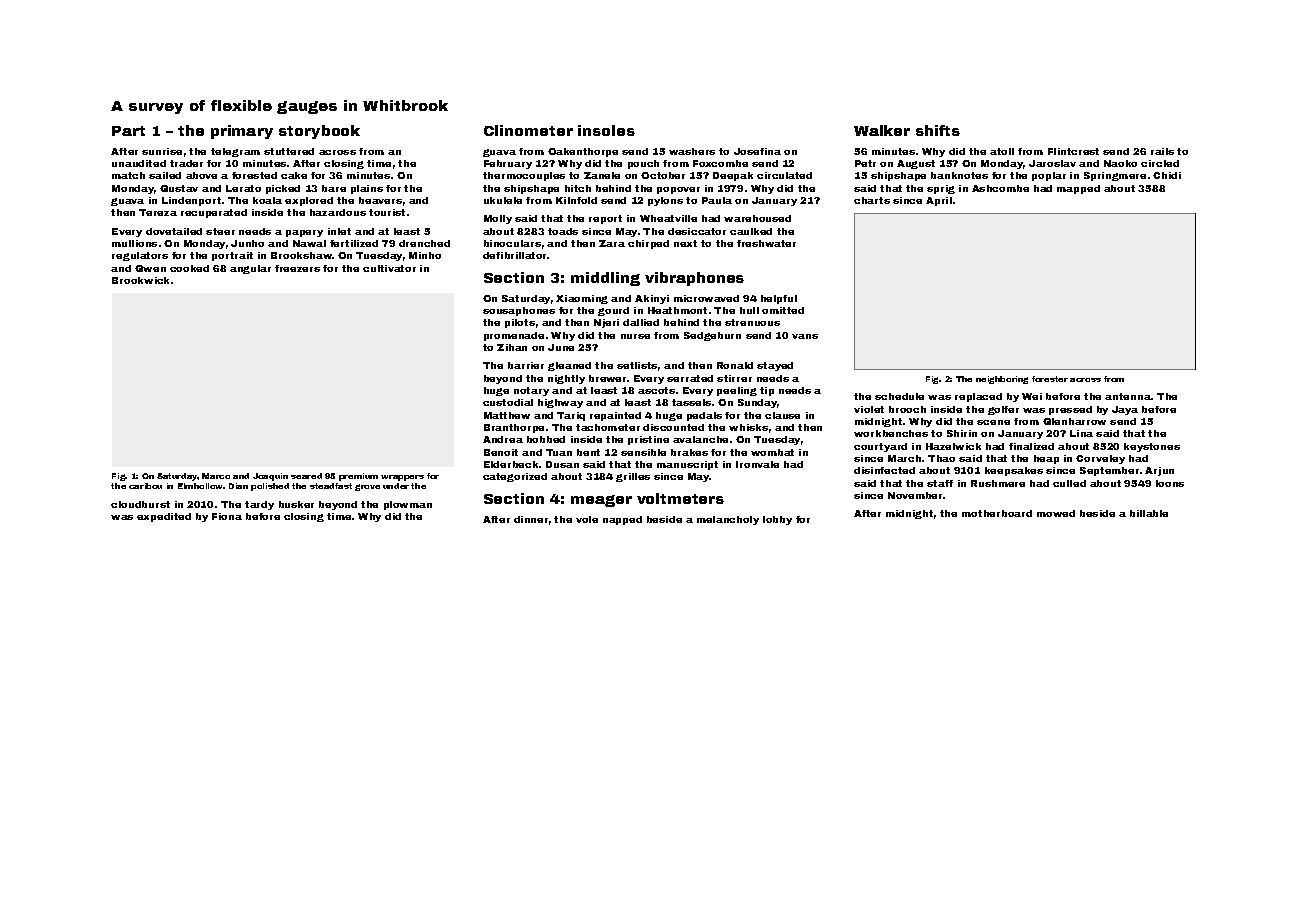 This document has width=1308, height=924. What do you see at coordinates (162, 151) in the document?
I see `sunrise` at bounding box center [162, 151].
